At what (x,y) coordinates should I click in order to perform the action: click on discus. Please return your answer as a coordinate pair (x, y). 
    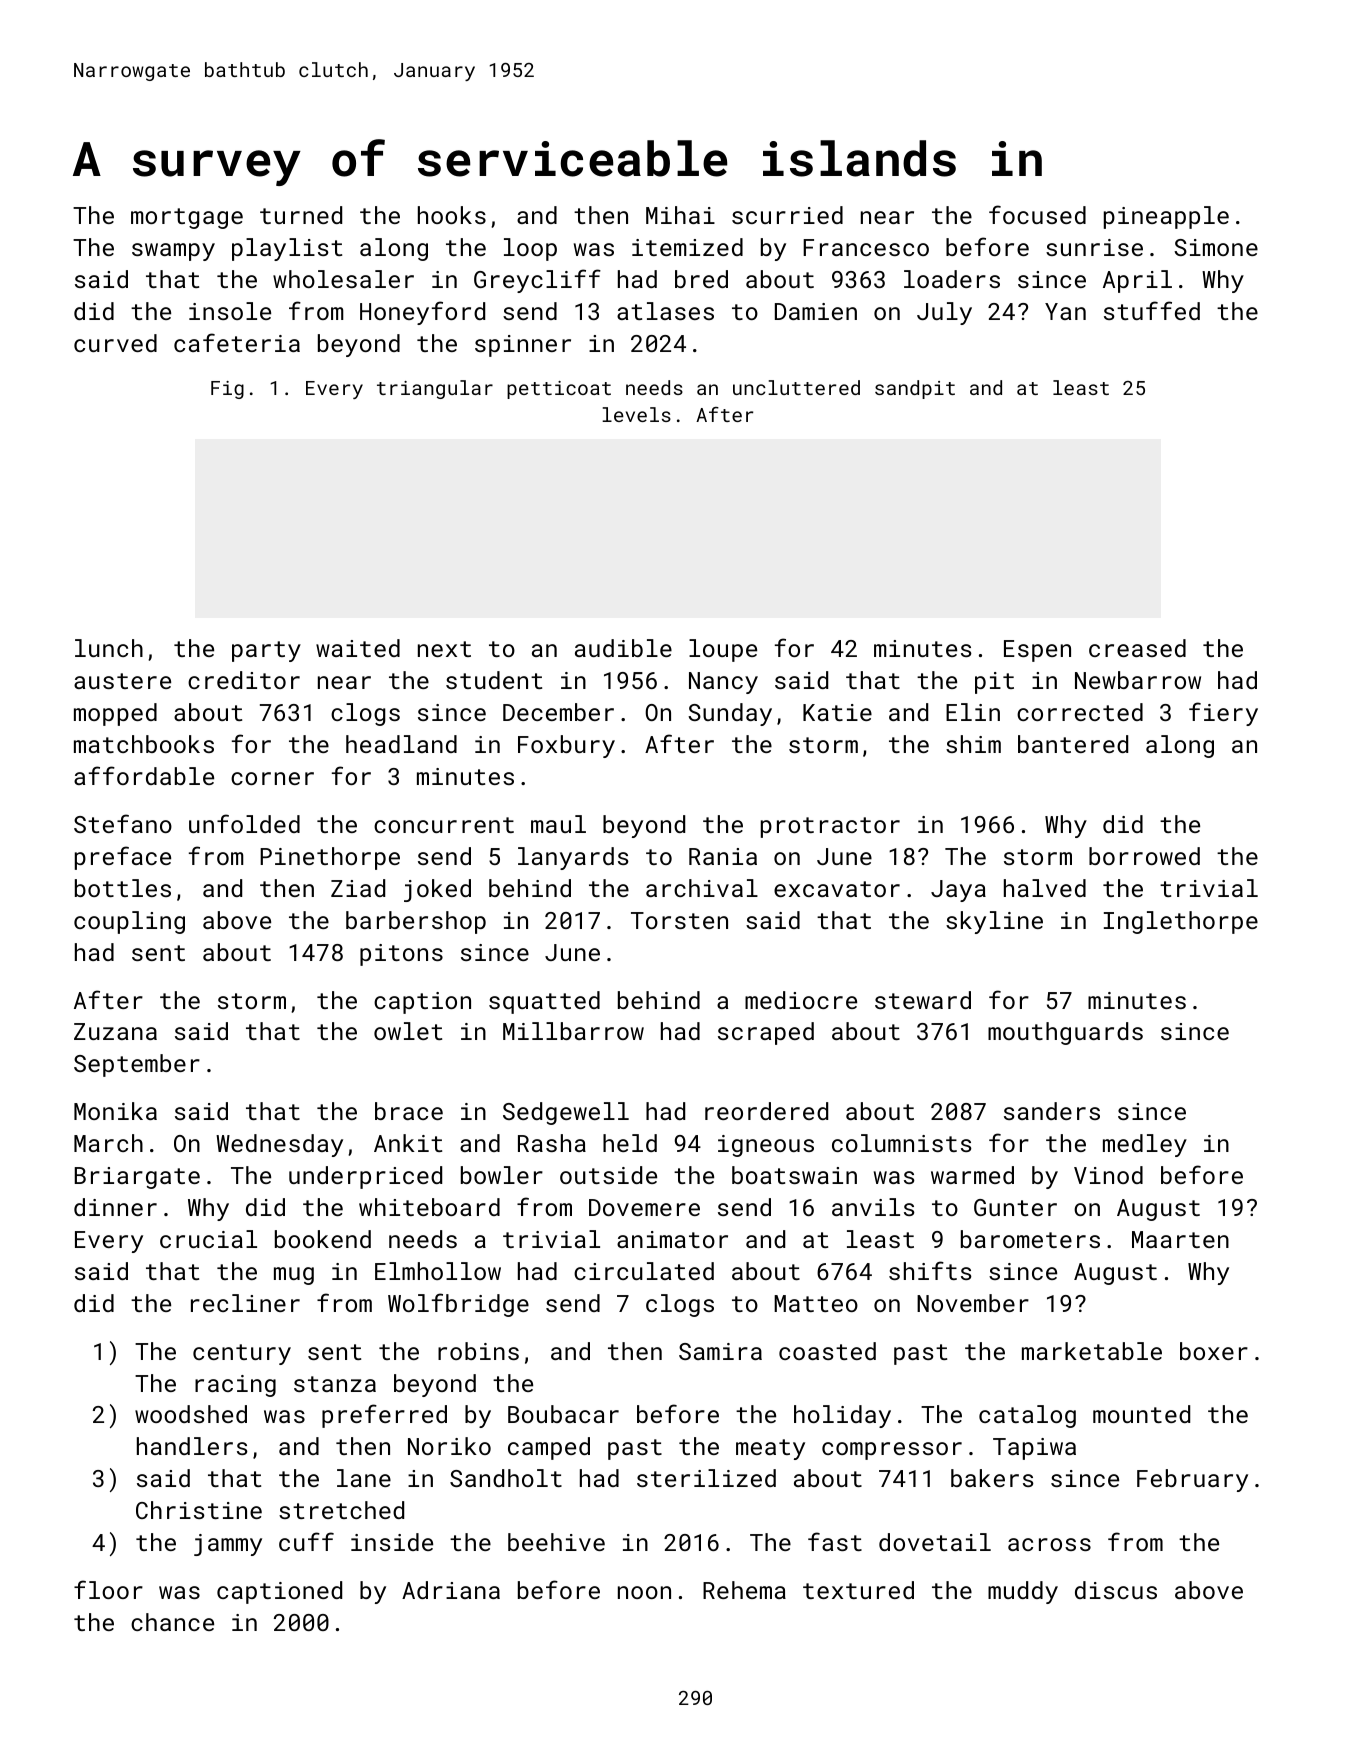
    Looking at the image, I should click on (1116, 1590).
